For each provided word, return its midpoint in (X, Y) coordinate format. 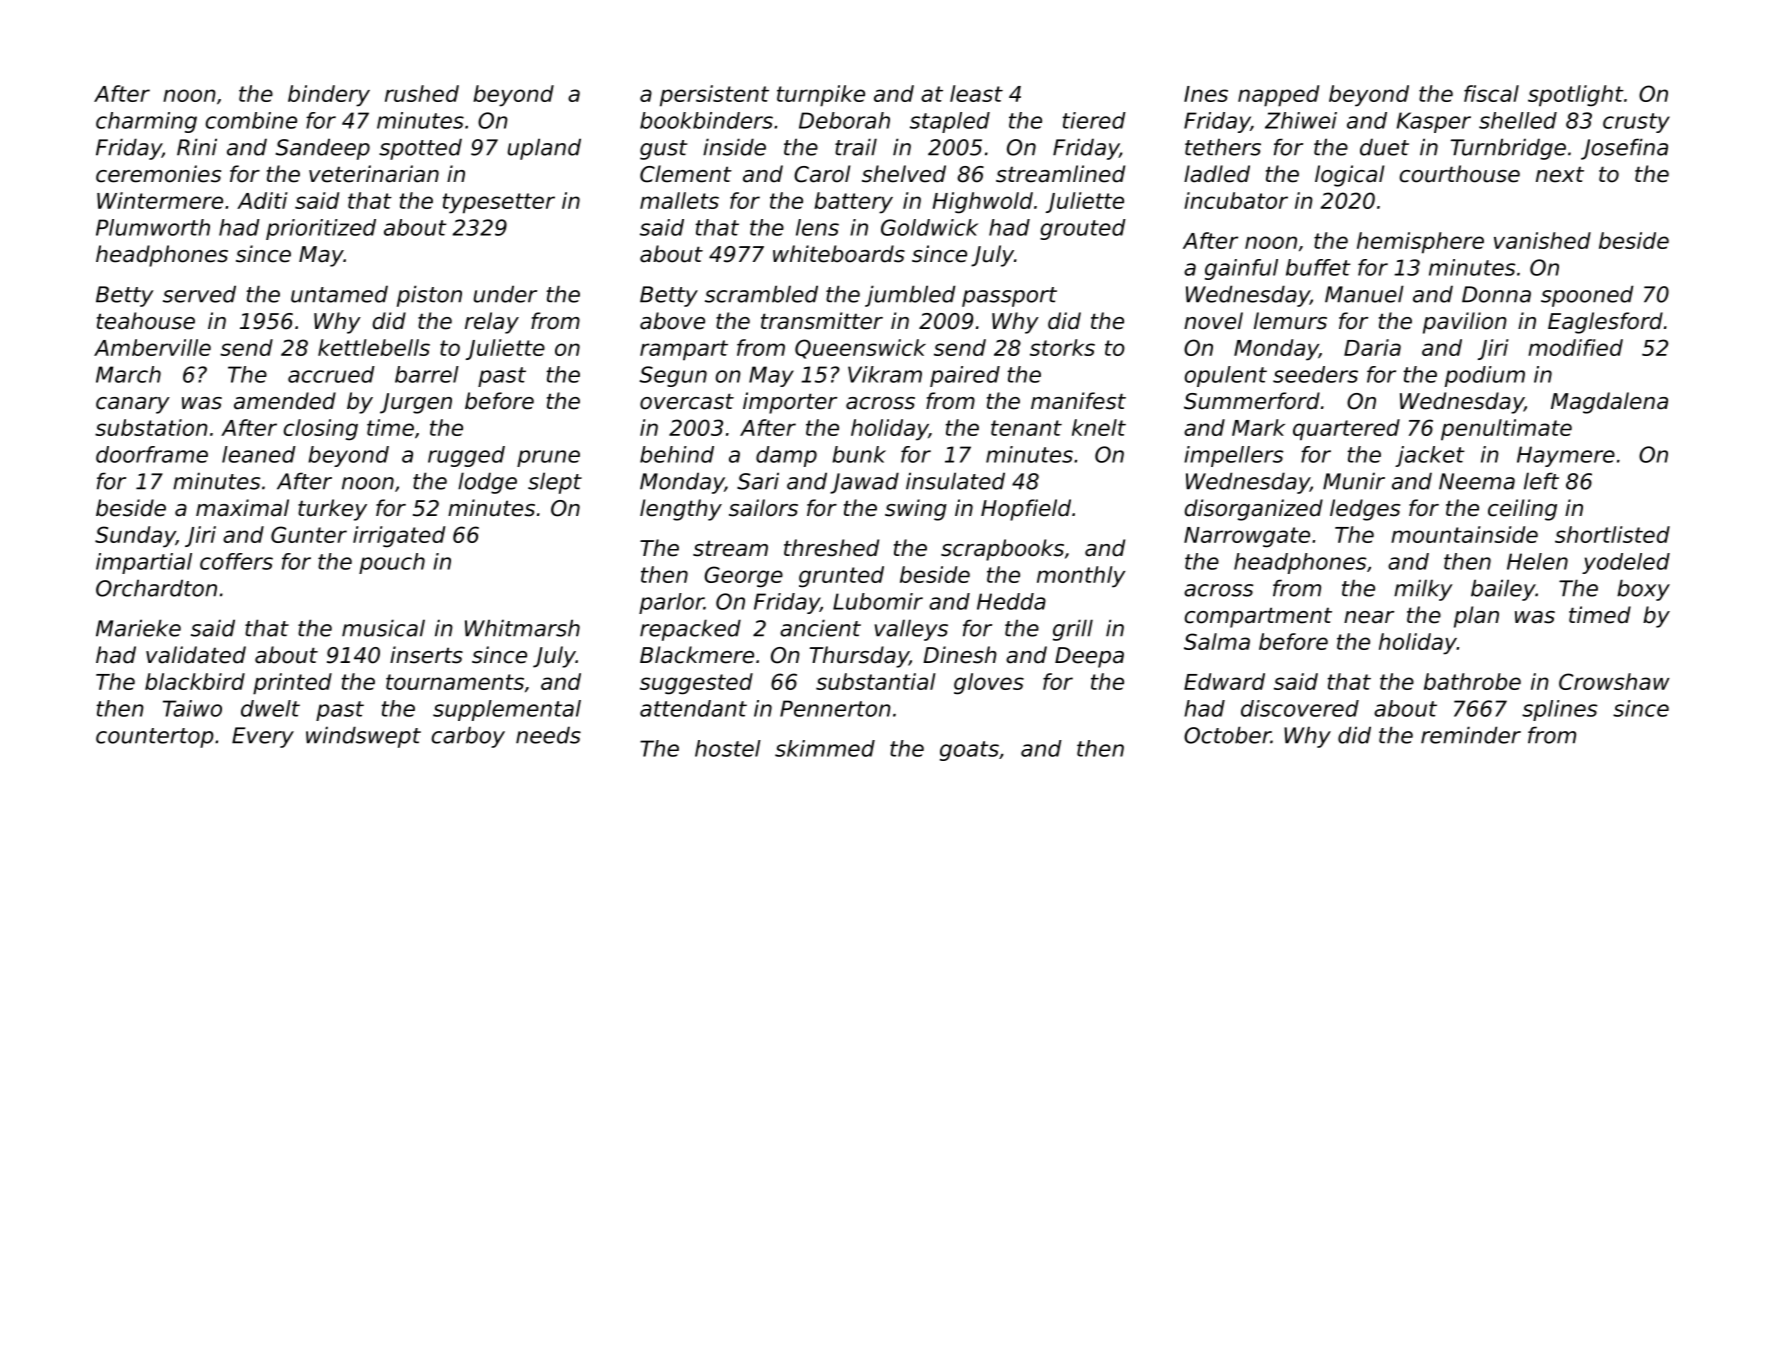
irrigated (399, 537)
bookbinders (706, 120)
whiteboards (839, 254)
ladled (1217, 174)
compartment (1258, 617)
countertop (155, 738)
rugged (466, 456)
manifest (1078, 401)
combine (251, 120)
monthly (1081, 577)
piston (429, 296)
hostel (728, 748)
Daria (1372, 347)
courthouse (1460, 174)
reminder (1471, 735)
